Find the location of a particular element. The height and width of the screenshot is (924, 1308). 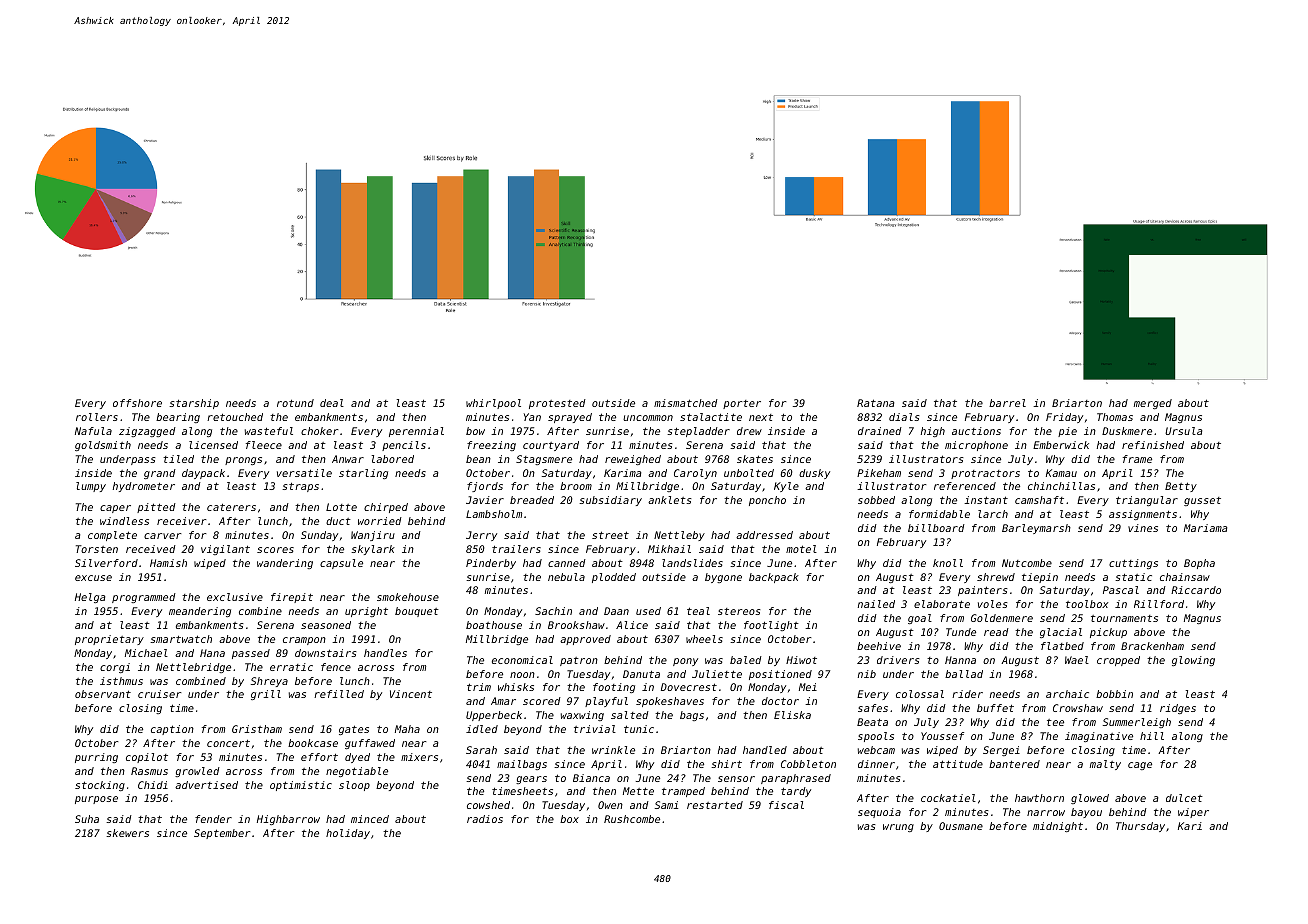

addressed is located at coordinates (764, 535).
